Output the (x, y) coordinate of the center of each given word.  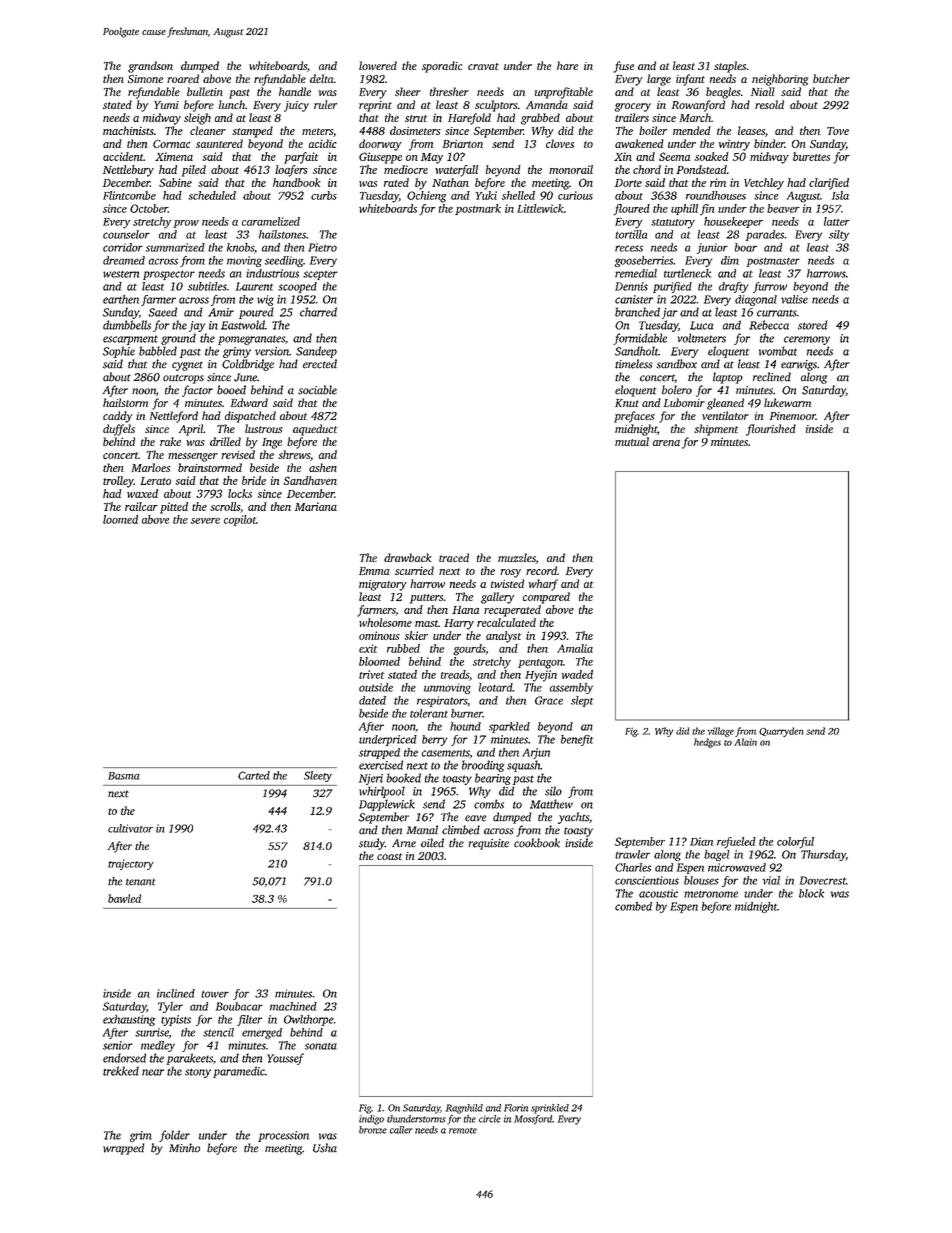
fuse (623, 67)
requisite (488, 844)
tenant (140, 882)
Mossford (533, 1120)
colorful (795, 843)
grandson (150, 67)
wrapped (123, 1149)
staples (730, 67)
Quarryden (781, 732)
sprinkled (550, 1109)
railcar (141, 506)
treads (455, 674)
